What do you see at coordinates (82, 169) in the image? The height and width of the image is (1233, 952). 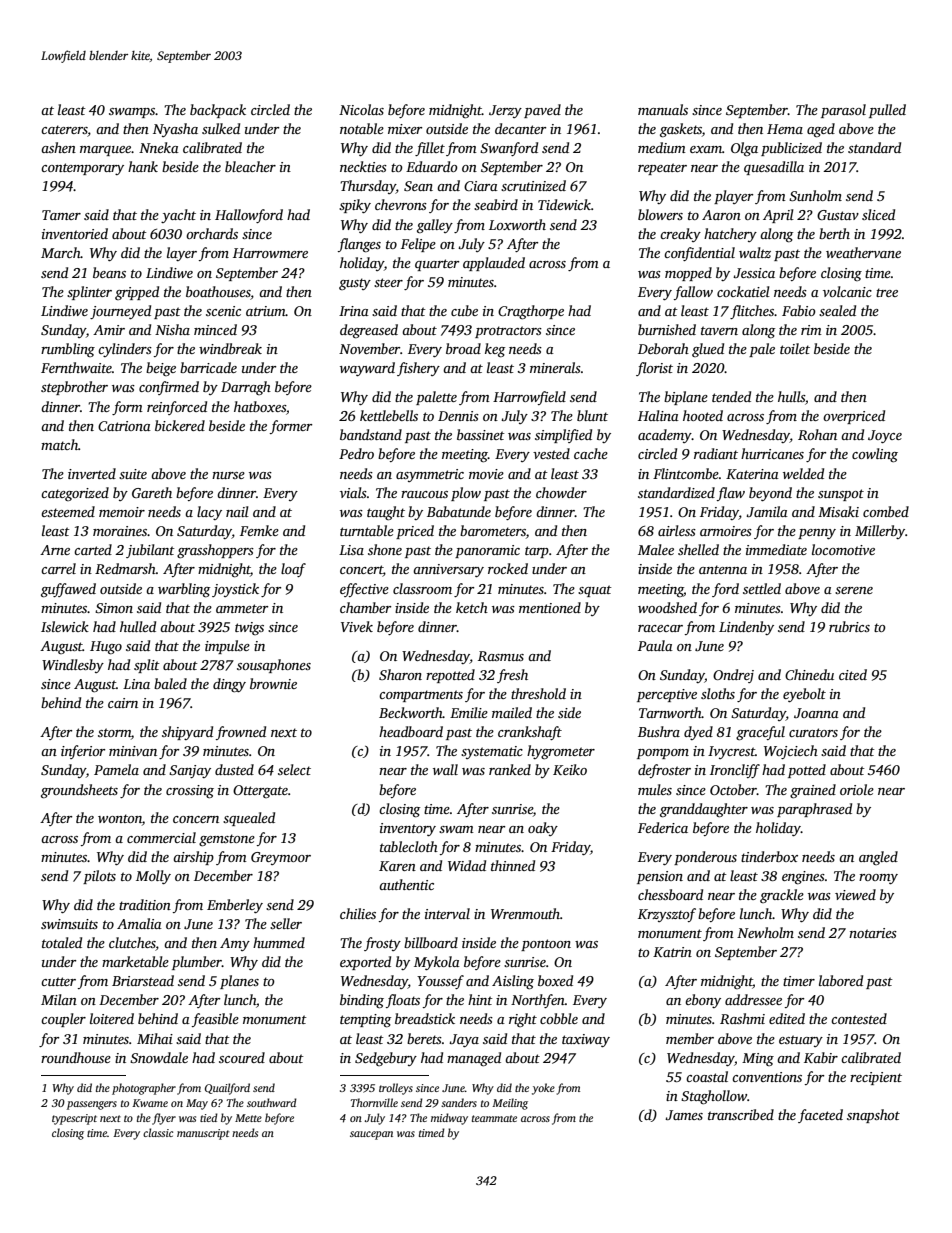 I see `contemporary` at bounding box center [82, 169].
